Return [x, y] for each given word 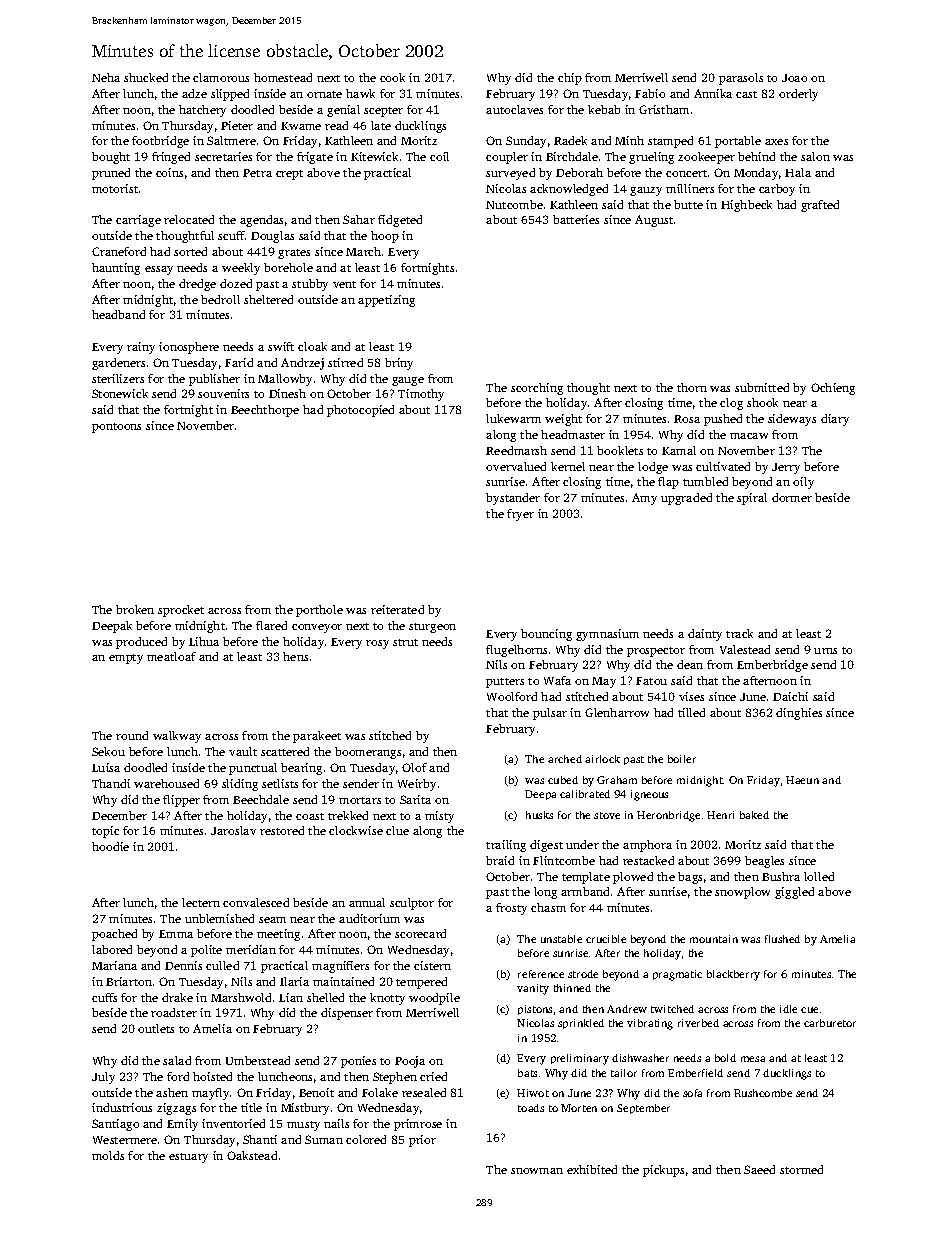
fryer [520, 515]
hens [295, 656]
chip [570, 79]
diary [835, 420]
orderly [798, 95]
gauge [408, 381]
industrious [122, 1107]
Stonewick [120, 393]
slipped [230, 95]
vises [691, 696]
